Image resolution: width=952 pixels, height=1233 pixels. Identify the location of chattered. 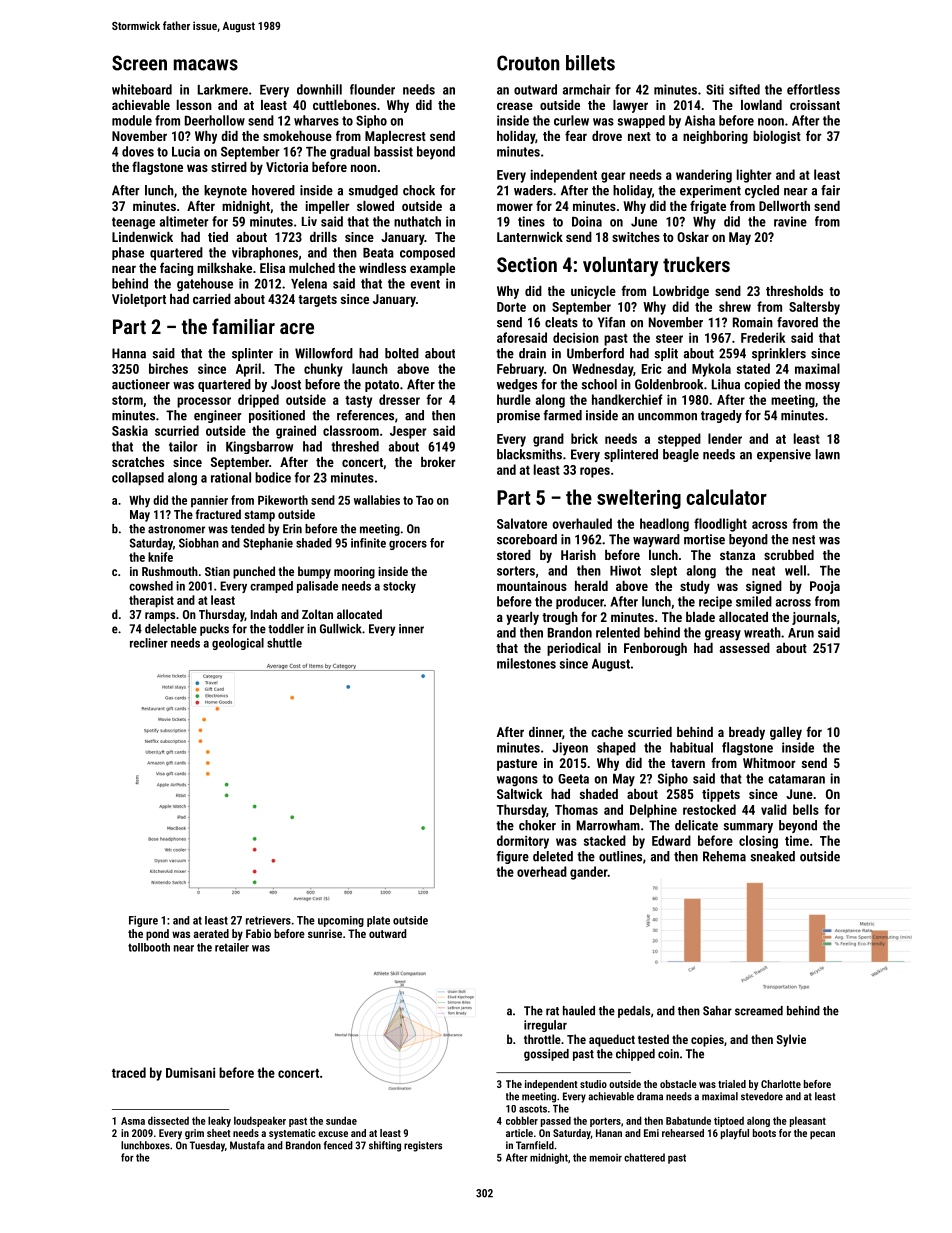
(644, 1157).
